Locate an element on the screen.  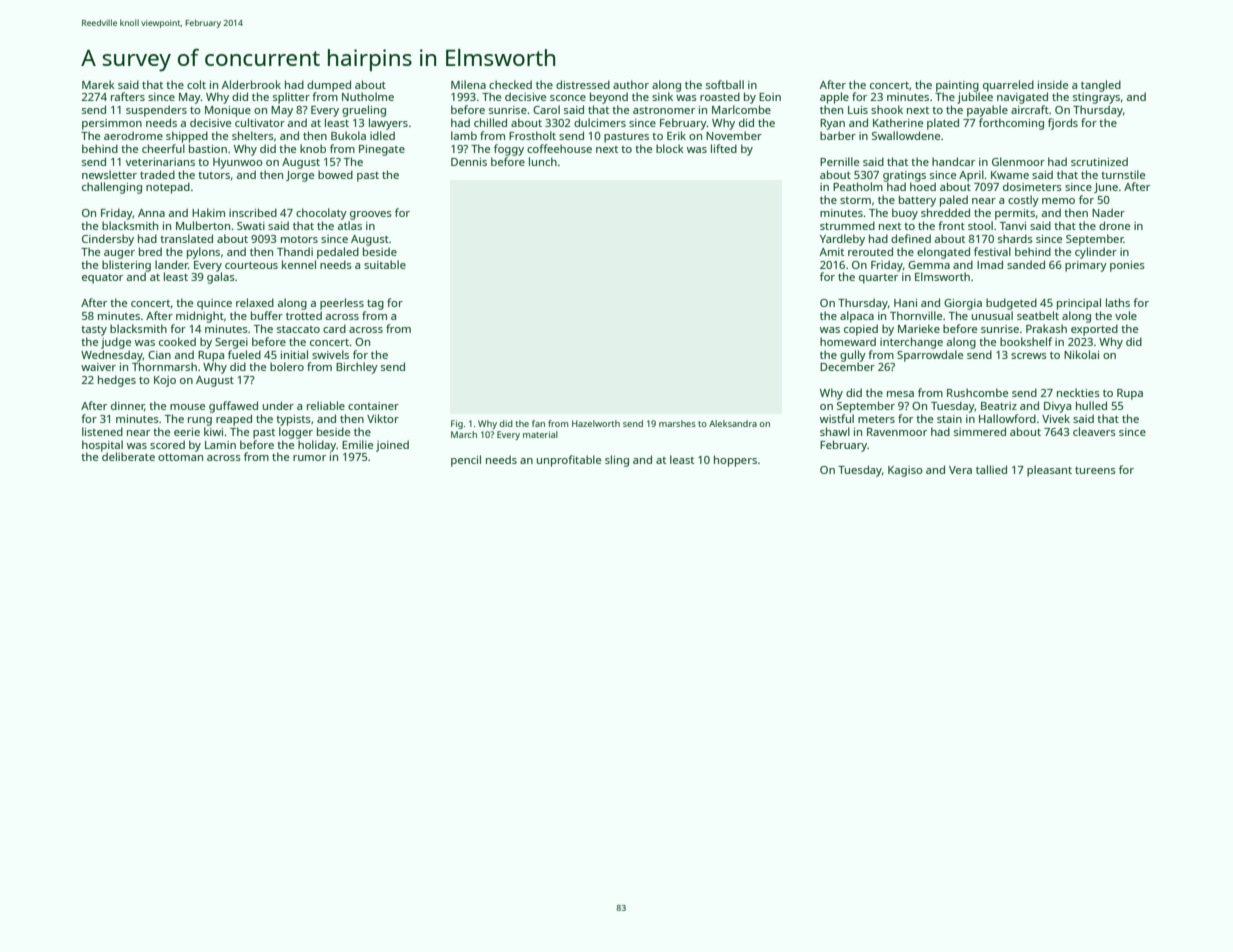
Giorgia is located at coordinates (963, 304).
